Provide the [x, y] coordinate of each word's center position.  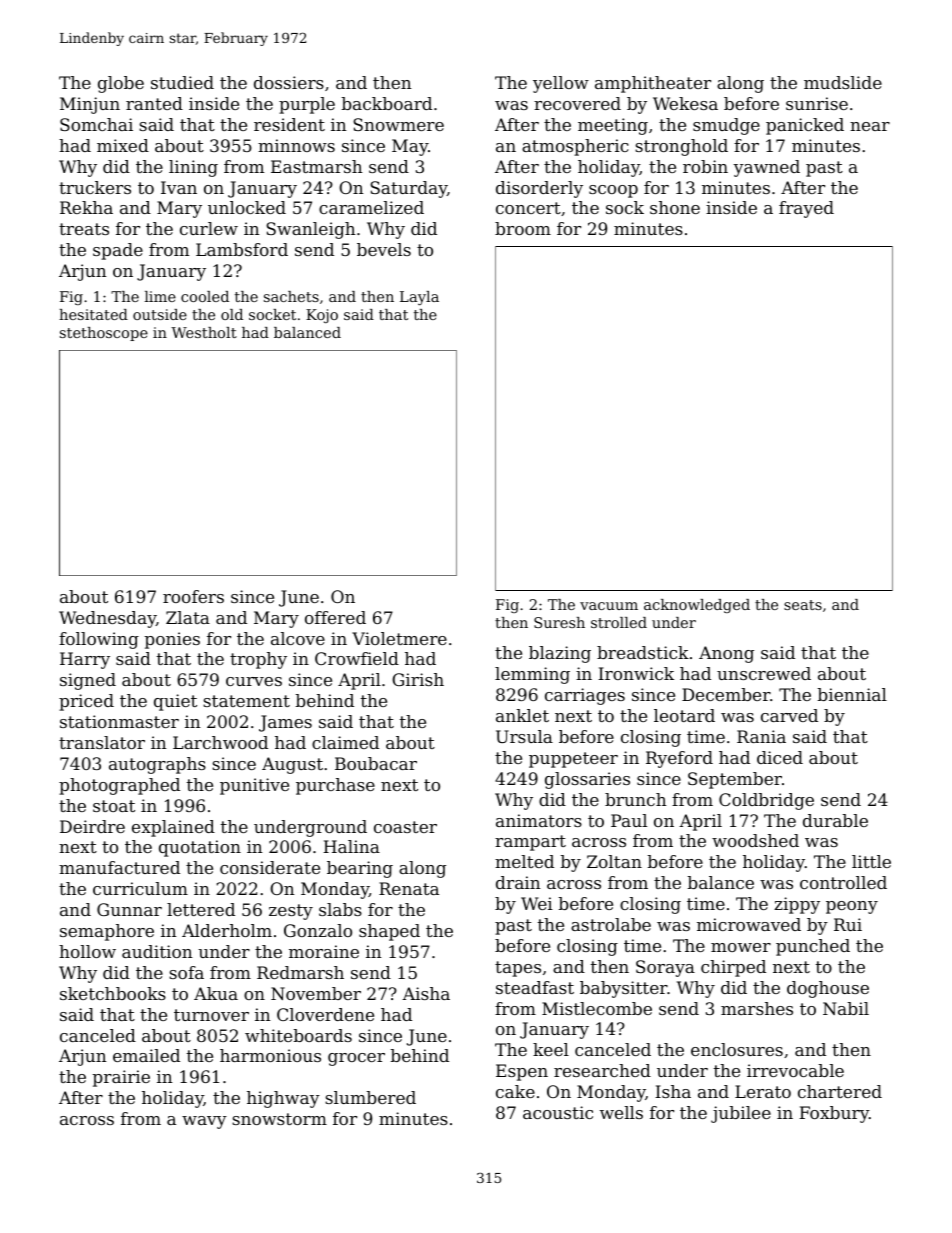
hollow [87, 951]
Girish [418, 679]
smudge [726, 126]
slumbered [370, 1097]
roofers [193, 596]
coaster [405, 827]
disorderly [539, 189]
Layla [419, 298]
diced [780, 757]
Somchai [96, 124]
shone [675, 207]
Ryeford [679, 759]
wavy [204, 1122]
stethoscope [104, 334]
